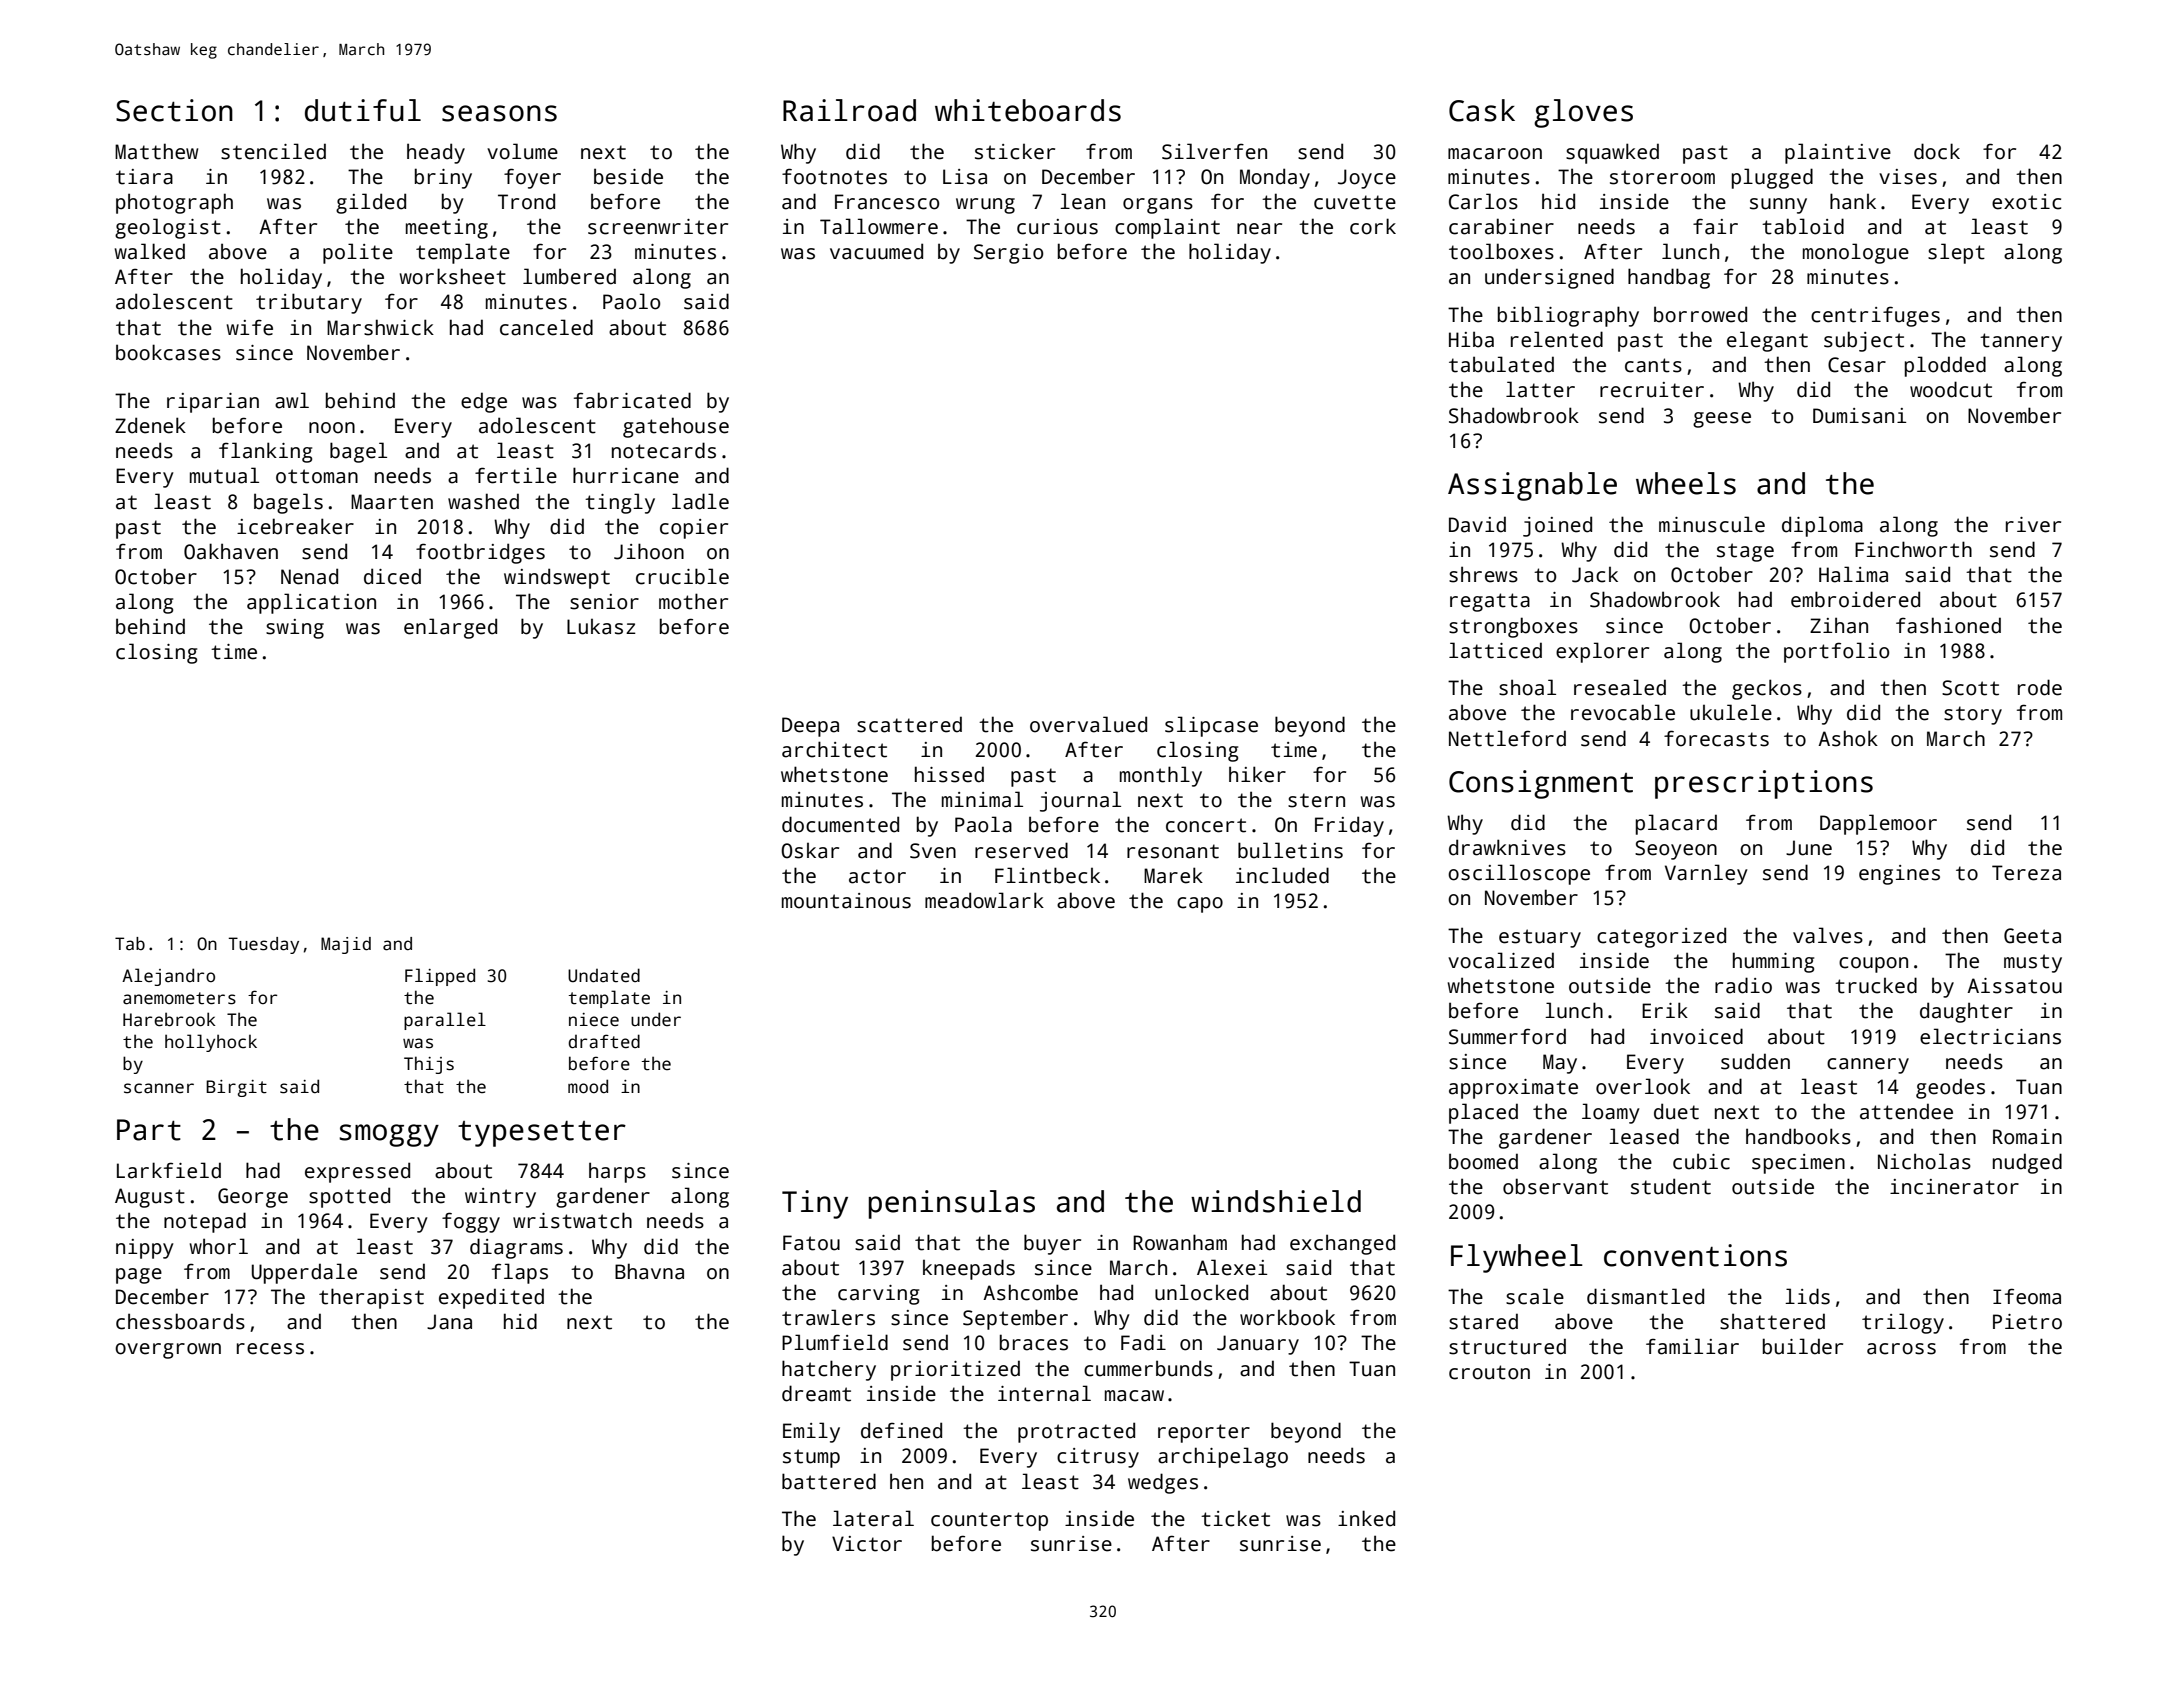 The width and height of the screenshot is (2178, 1683). What do you see at coordinates (1490, 602) in the screenshot?
I see `regatta` at bounding box center [1490, 602].
